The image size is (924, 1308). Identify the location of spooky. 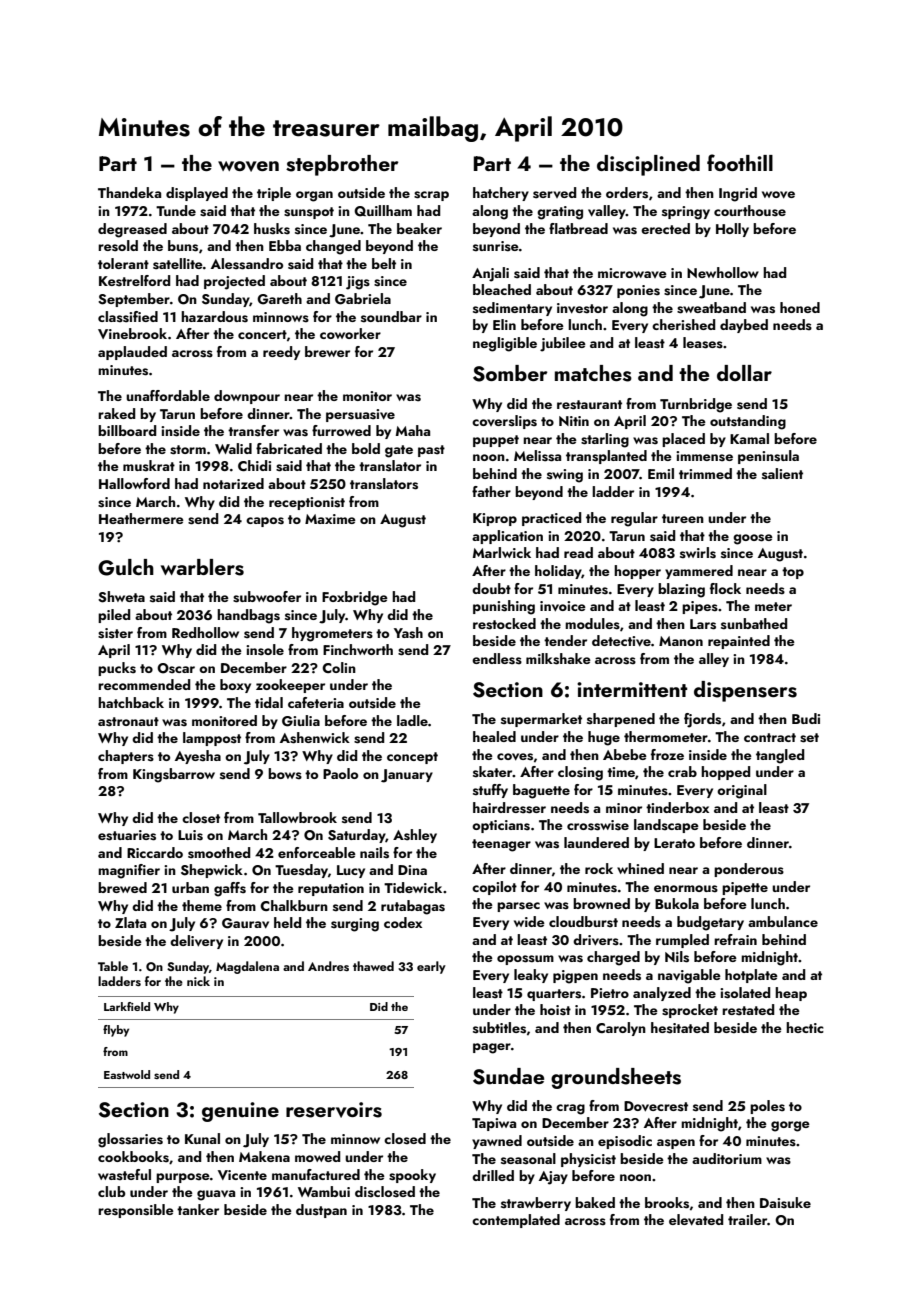
(412, 1176).
